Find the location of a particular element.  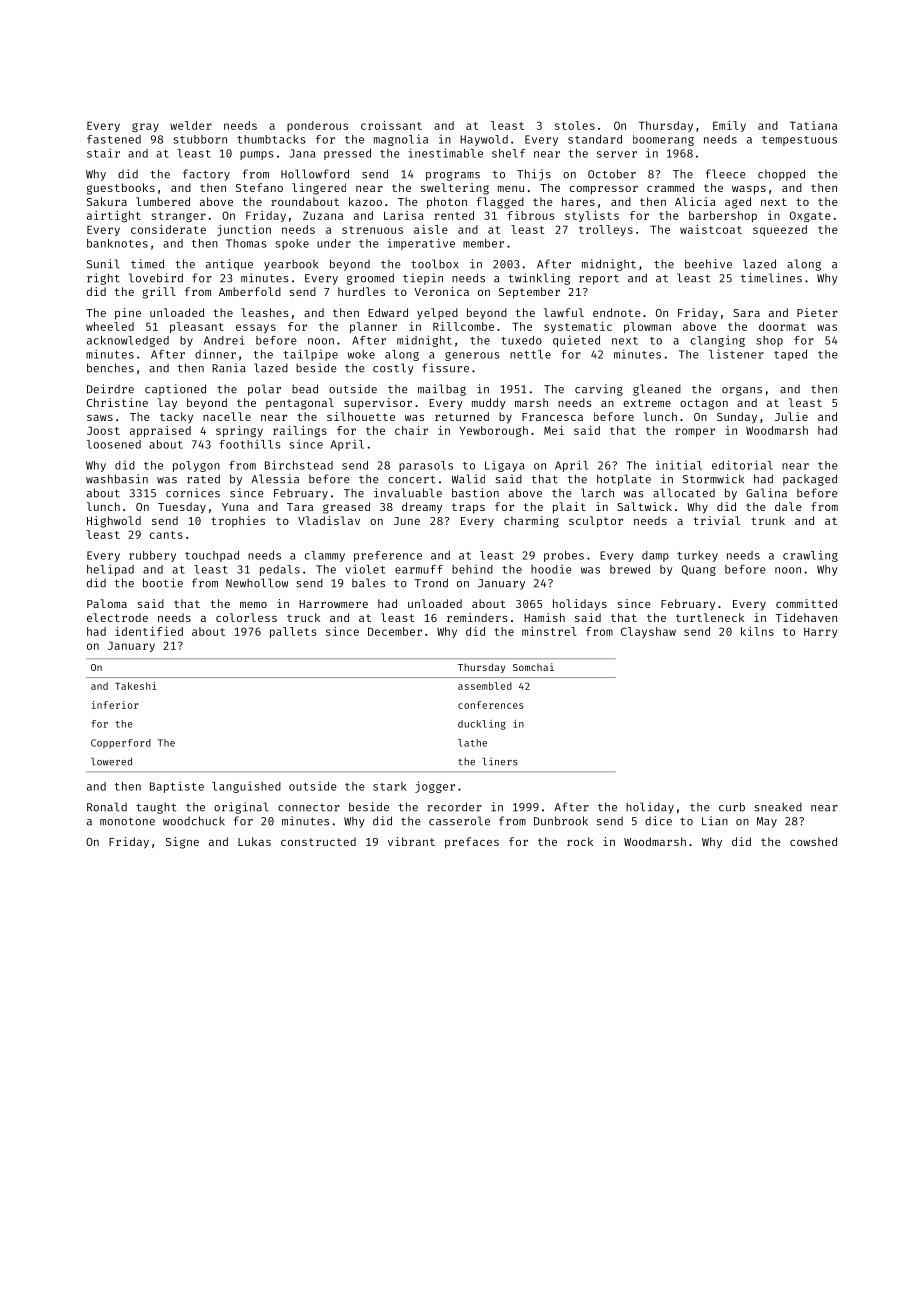

Highwold is located at coordinates (114, 522).
